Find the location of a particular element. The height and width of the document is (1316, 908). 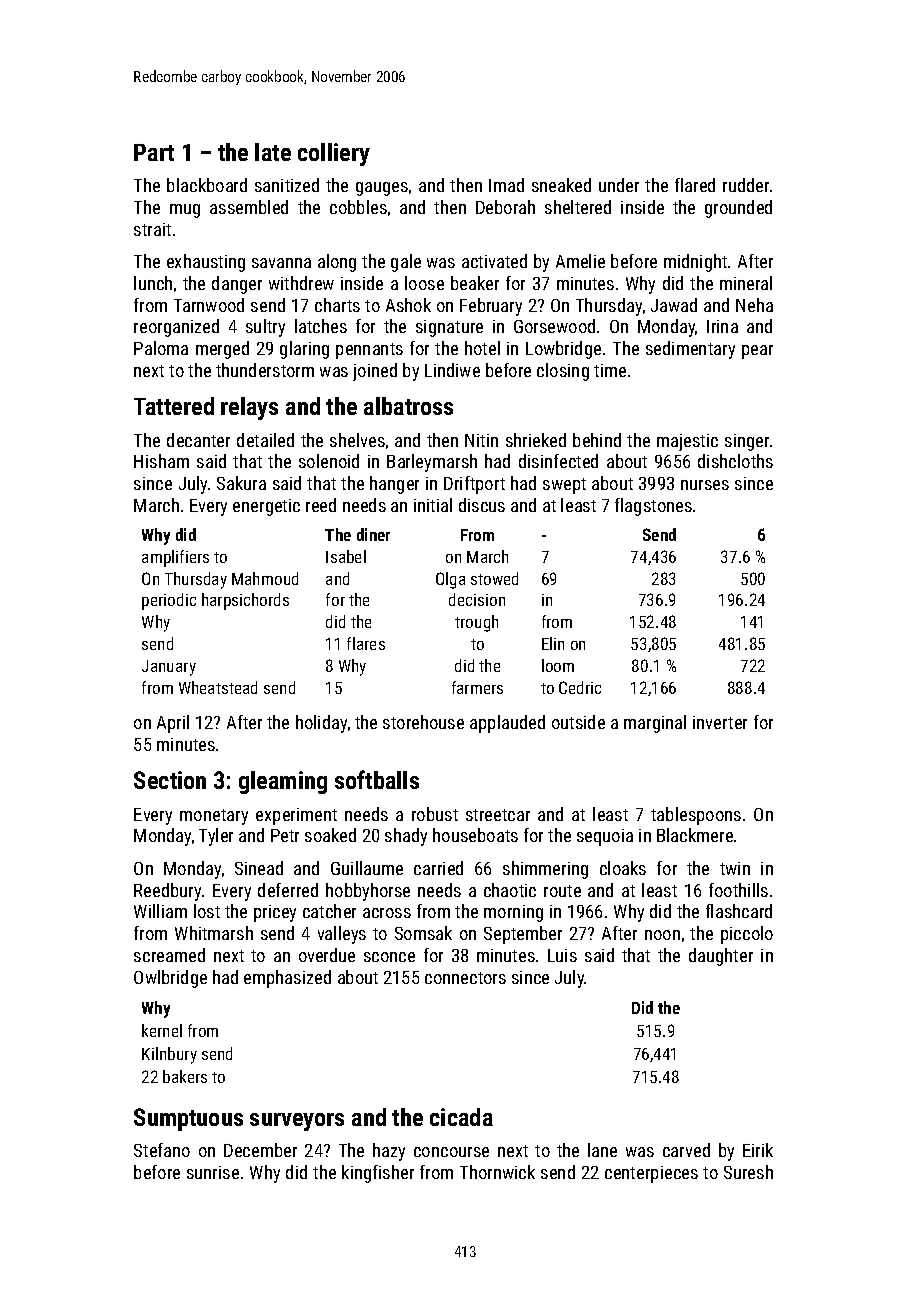

dishcloths is located at coordinates (735, 461).
